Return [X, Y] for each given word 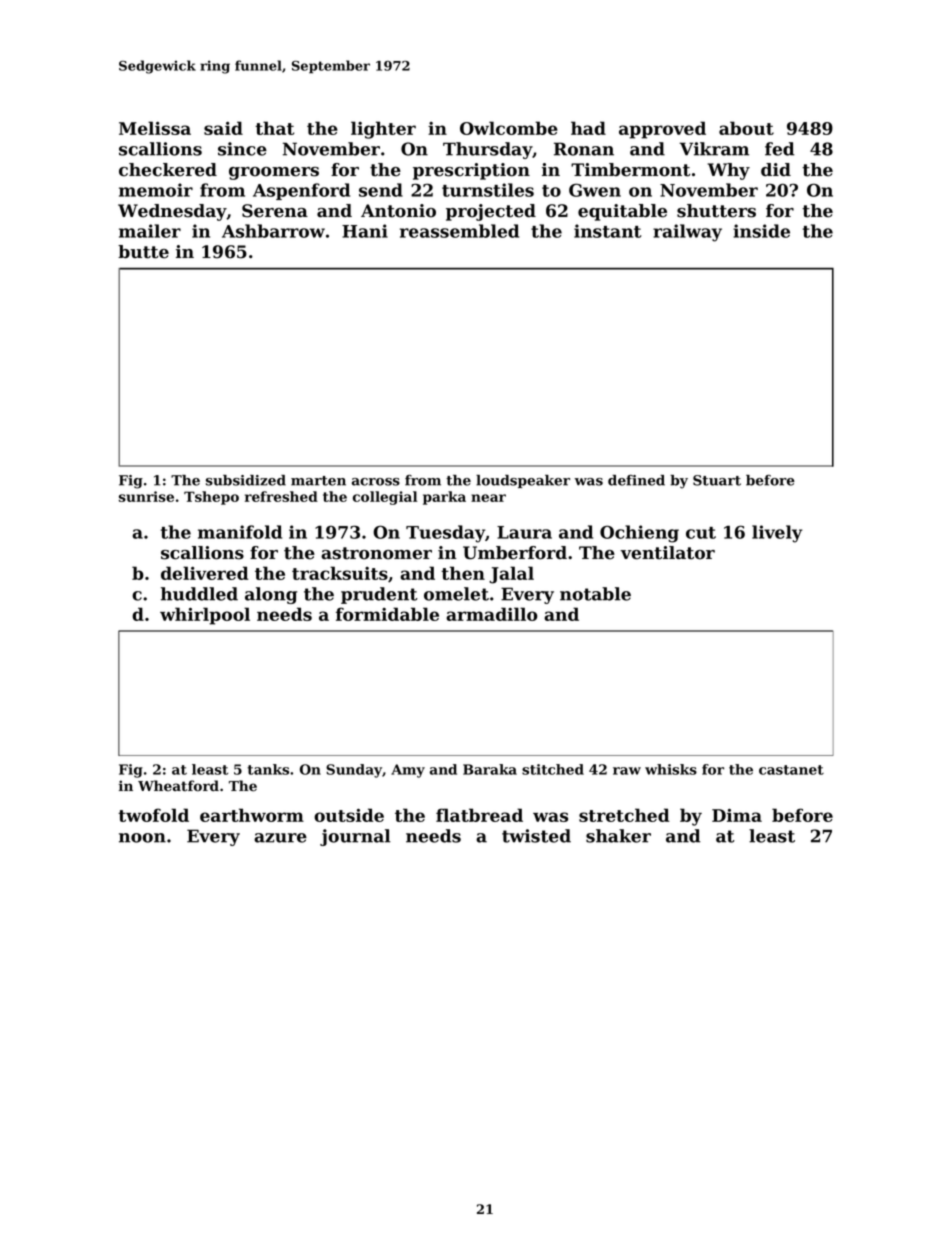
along [271, 595]
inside [761, 231]
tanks [268, 769]
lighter [383, 130]
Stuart [717, 480]
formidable [387, 614]
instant [607, 231]
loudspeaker [523, 481]
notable [595, 594]
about [746, 128]
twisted [536, 836]
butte [143, 252]
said [223, 128]
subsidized [246, 480]
